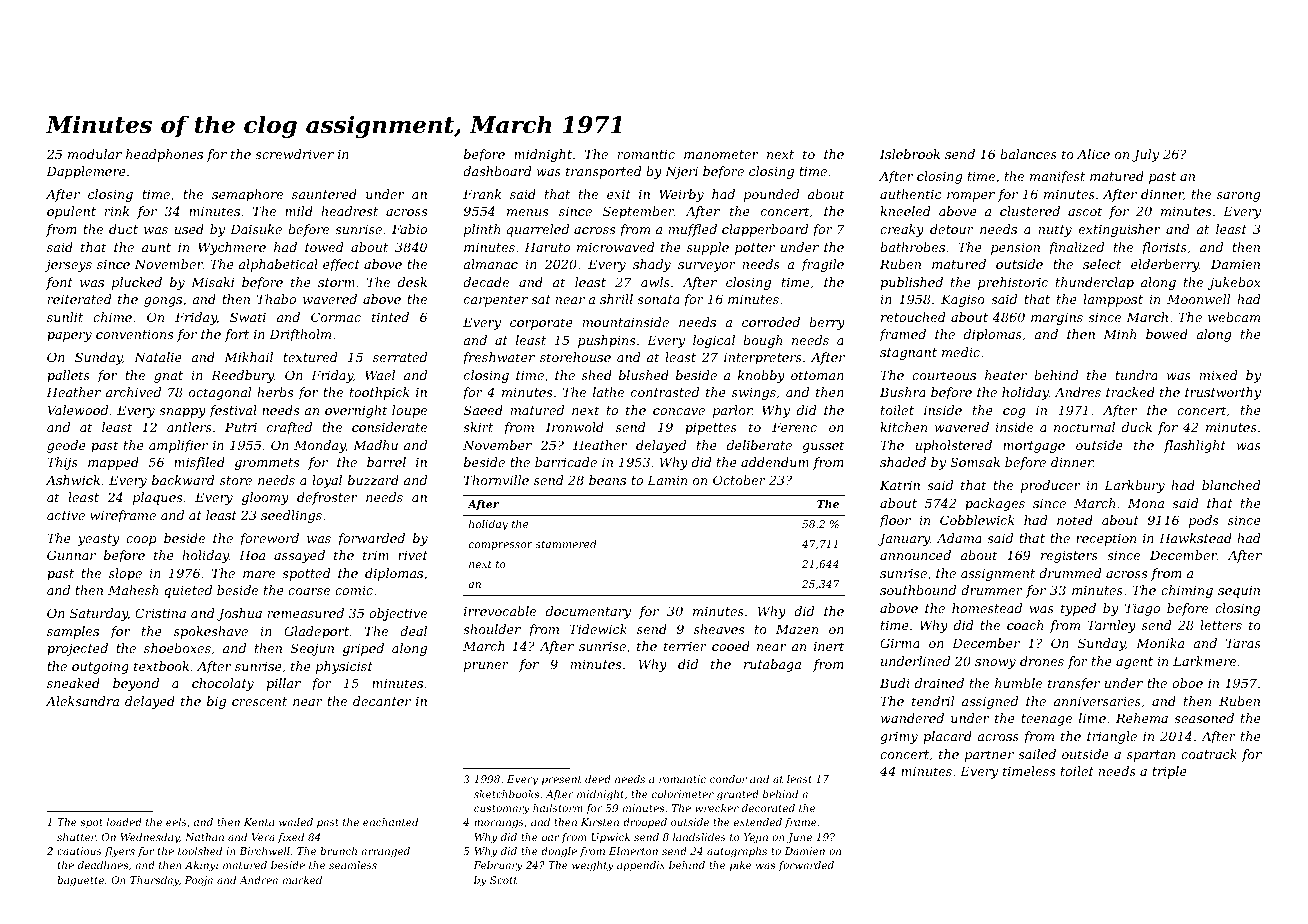  I want to click on pillar, so click(283, 684).
